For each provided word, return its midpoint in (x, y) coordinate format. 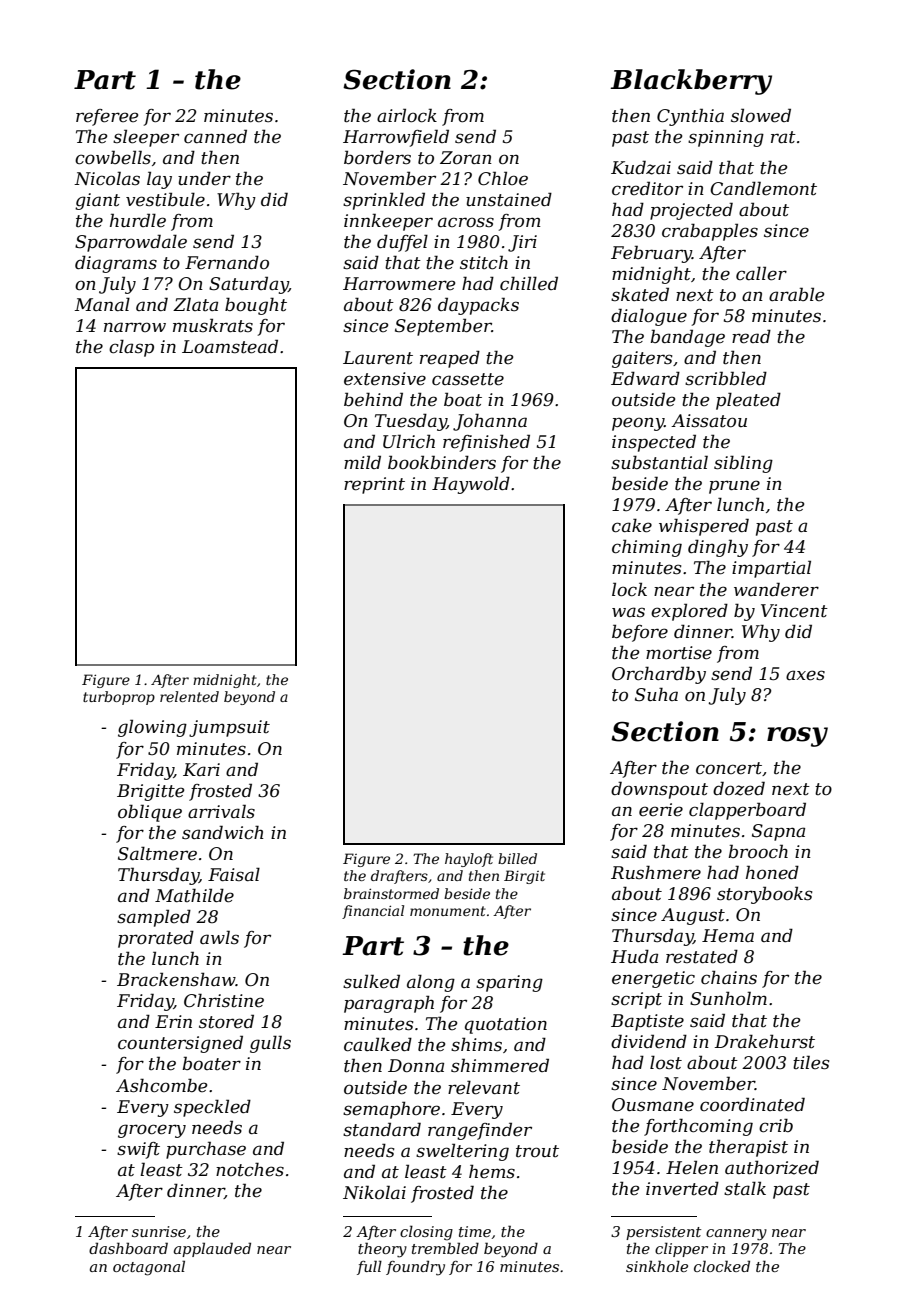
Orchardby (659, 675)
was (628, 612)
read (751, 337)
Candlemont (763, 188)
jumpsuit (229, 728)
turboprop (119, 698)
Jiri (522, 243)
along (431, 983)
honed (772, 872)
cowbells (113, 157)
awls (219, 937)
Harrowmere (399, 284)
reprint (374, 485)
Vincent (794, 611)
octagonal (149, 1268)
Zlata (195, 304)
